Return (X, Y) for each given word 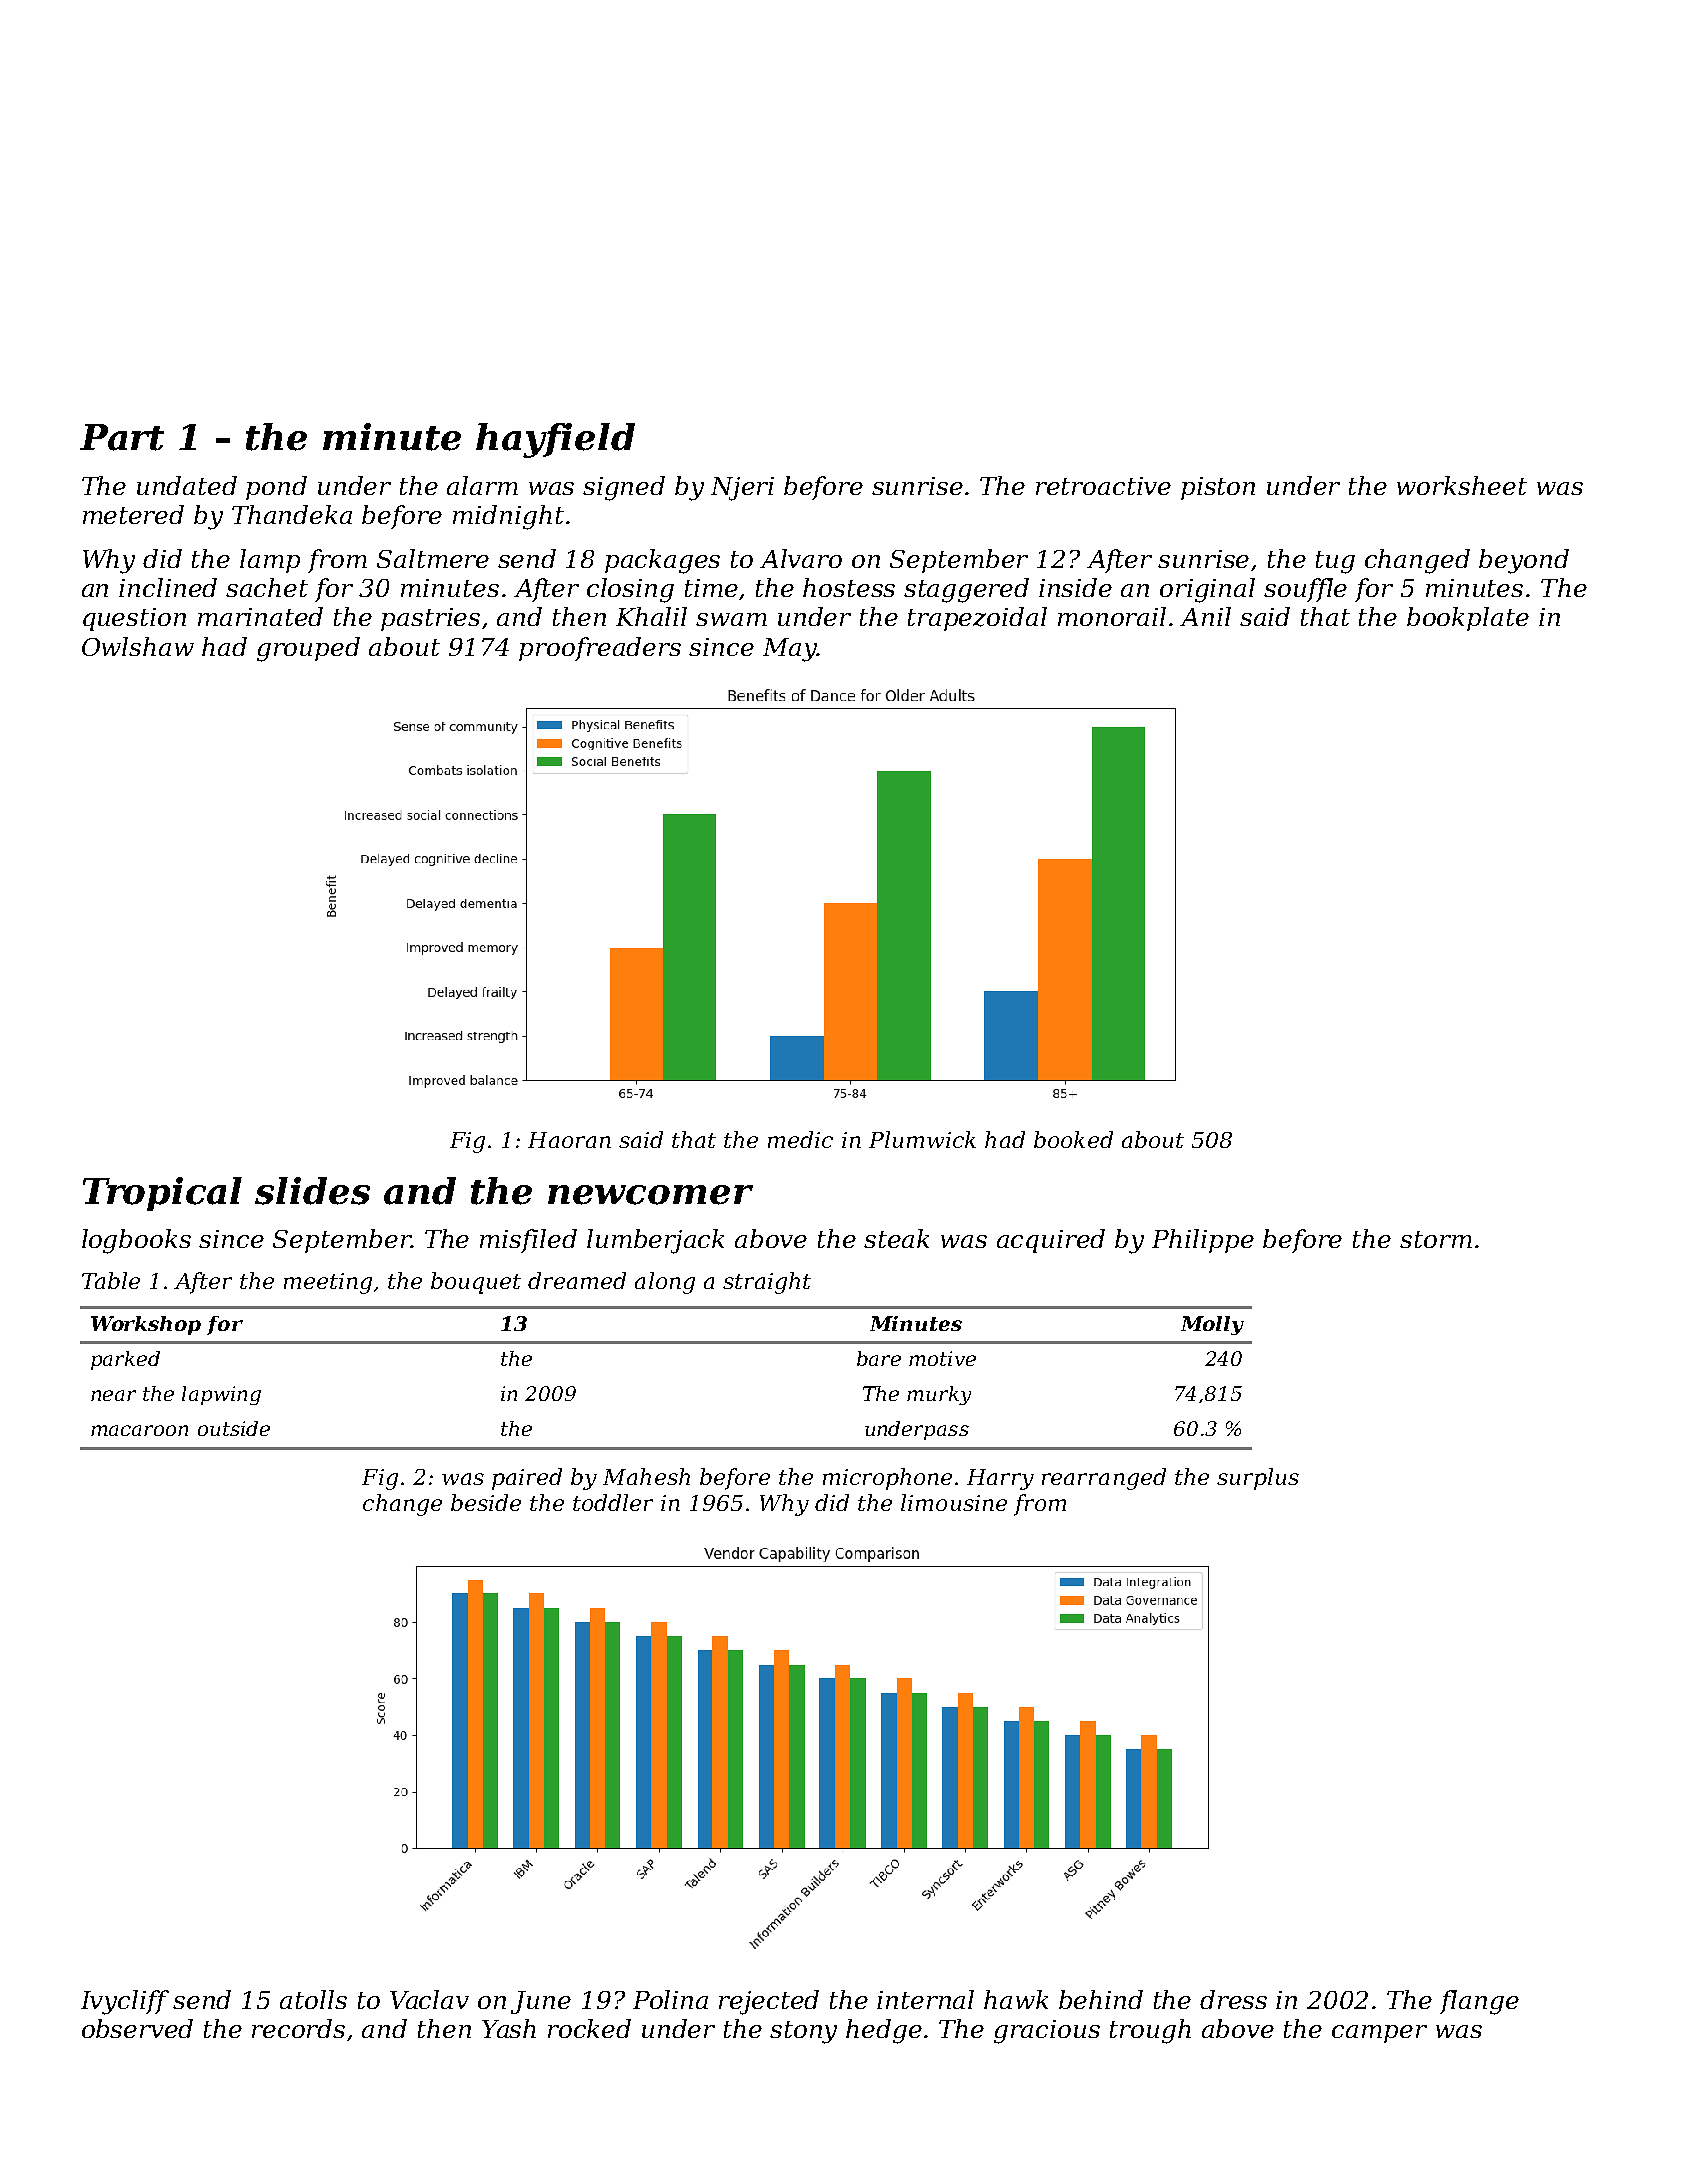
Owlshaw (138, 646)
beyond (1524, 561)
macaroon (139, 1430)
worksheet (1462, 485)
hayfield (555, 440)
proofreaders (600, 649)
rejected (769, 2002)
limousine (954, 1502)
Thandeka (292, 514)
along (665, 1283)
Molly (1212, 1325)
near (113, 1395)
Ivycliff (125, 2002)
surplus (1258, 1479)
